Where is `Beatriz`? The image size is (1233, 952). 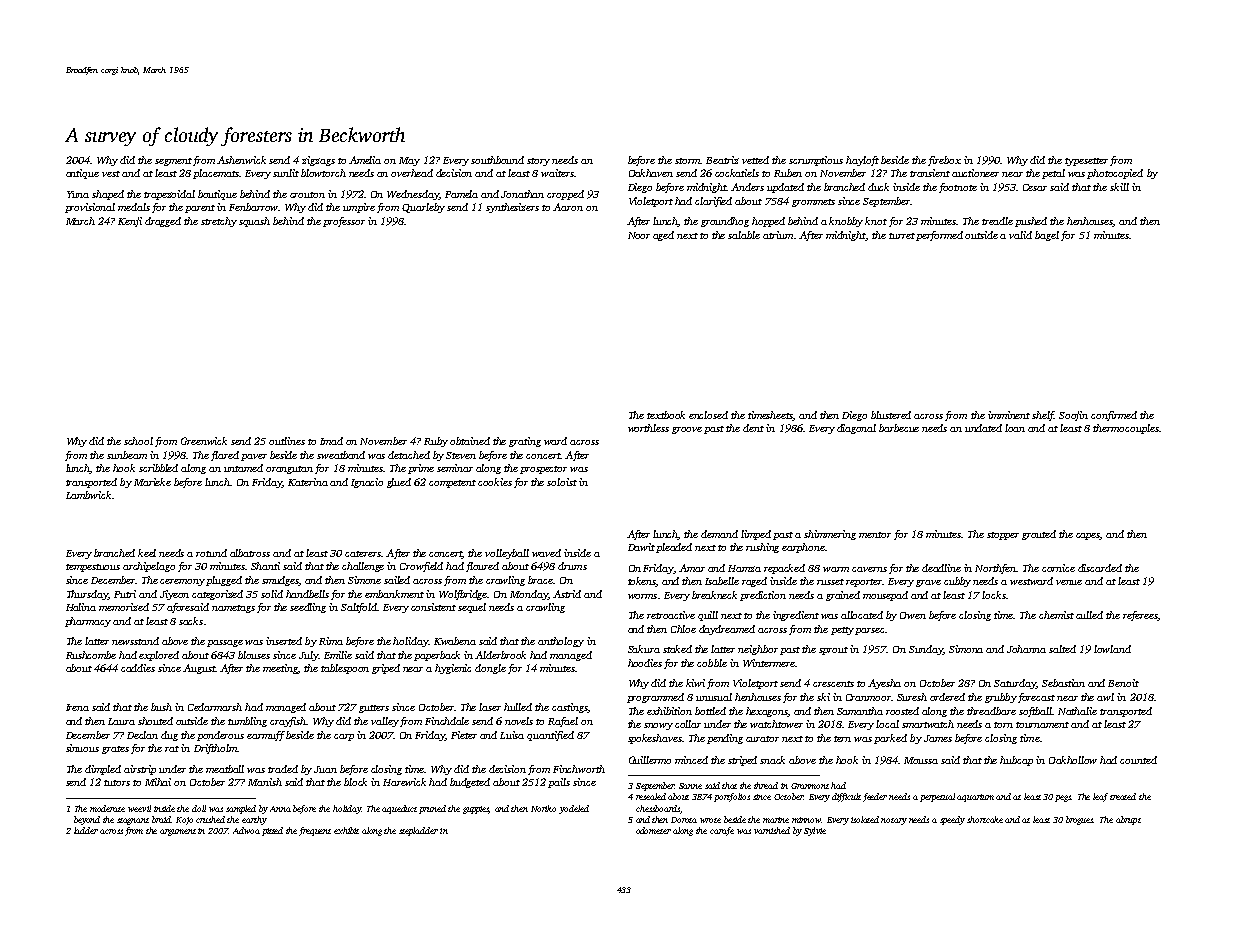 Beatriz is located at coordinates (722, 160).
